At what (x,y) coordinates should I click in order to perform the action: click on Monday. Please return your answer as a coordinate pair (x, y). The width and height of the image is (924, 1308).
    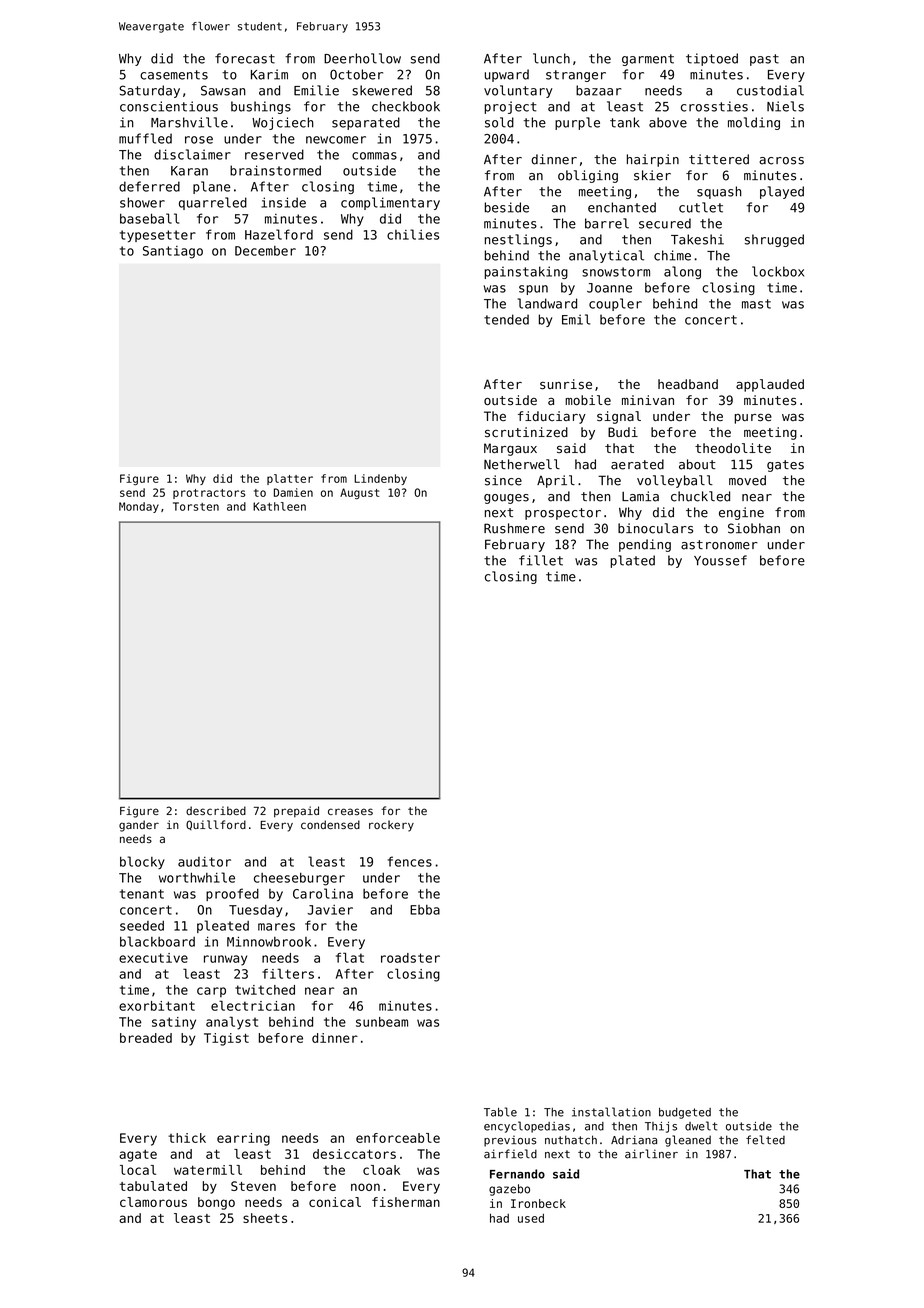
    Looking at the image, I should click on (139, 507).
